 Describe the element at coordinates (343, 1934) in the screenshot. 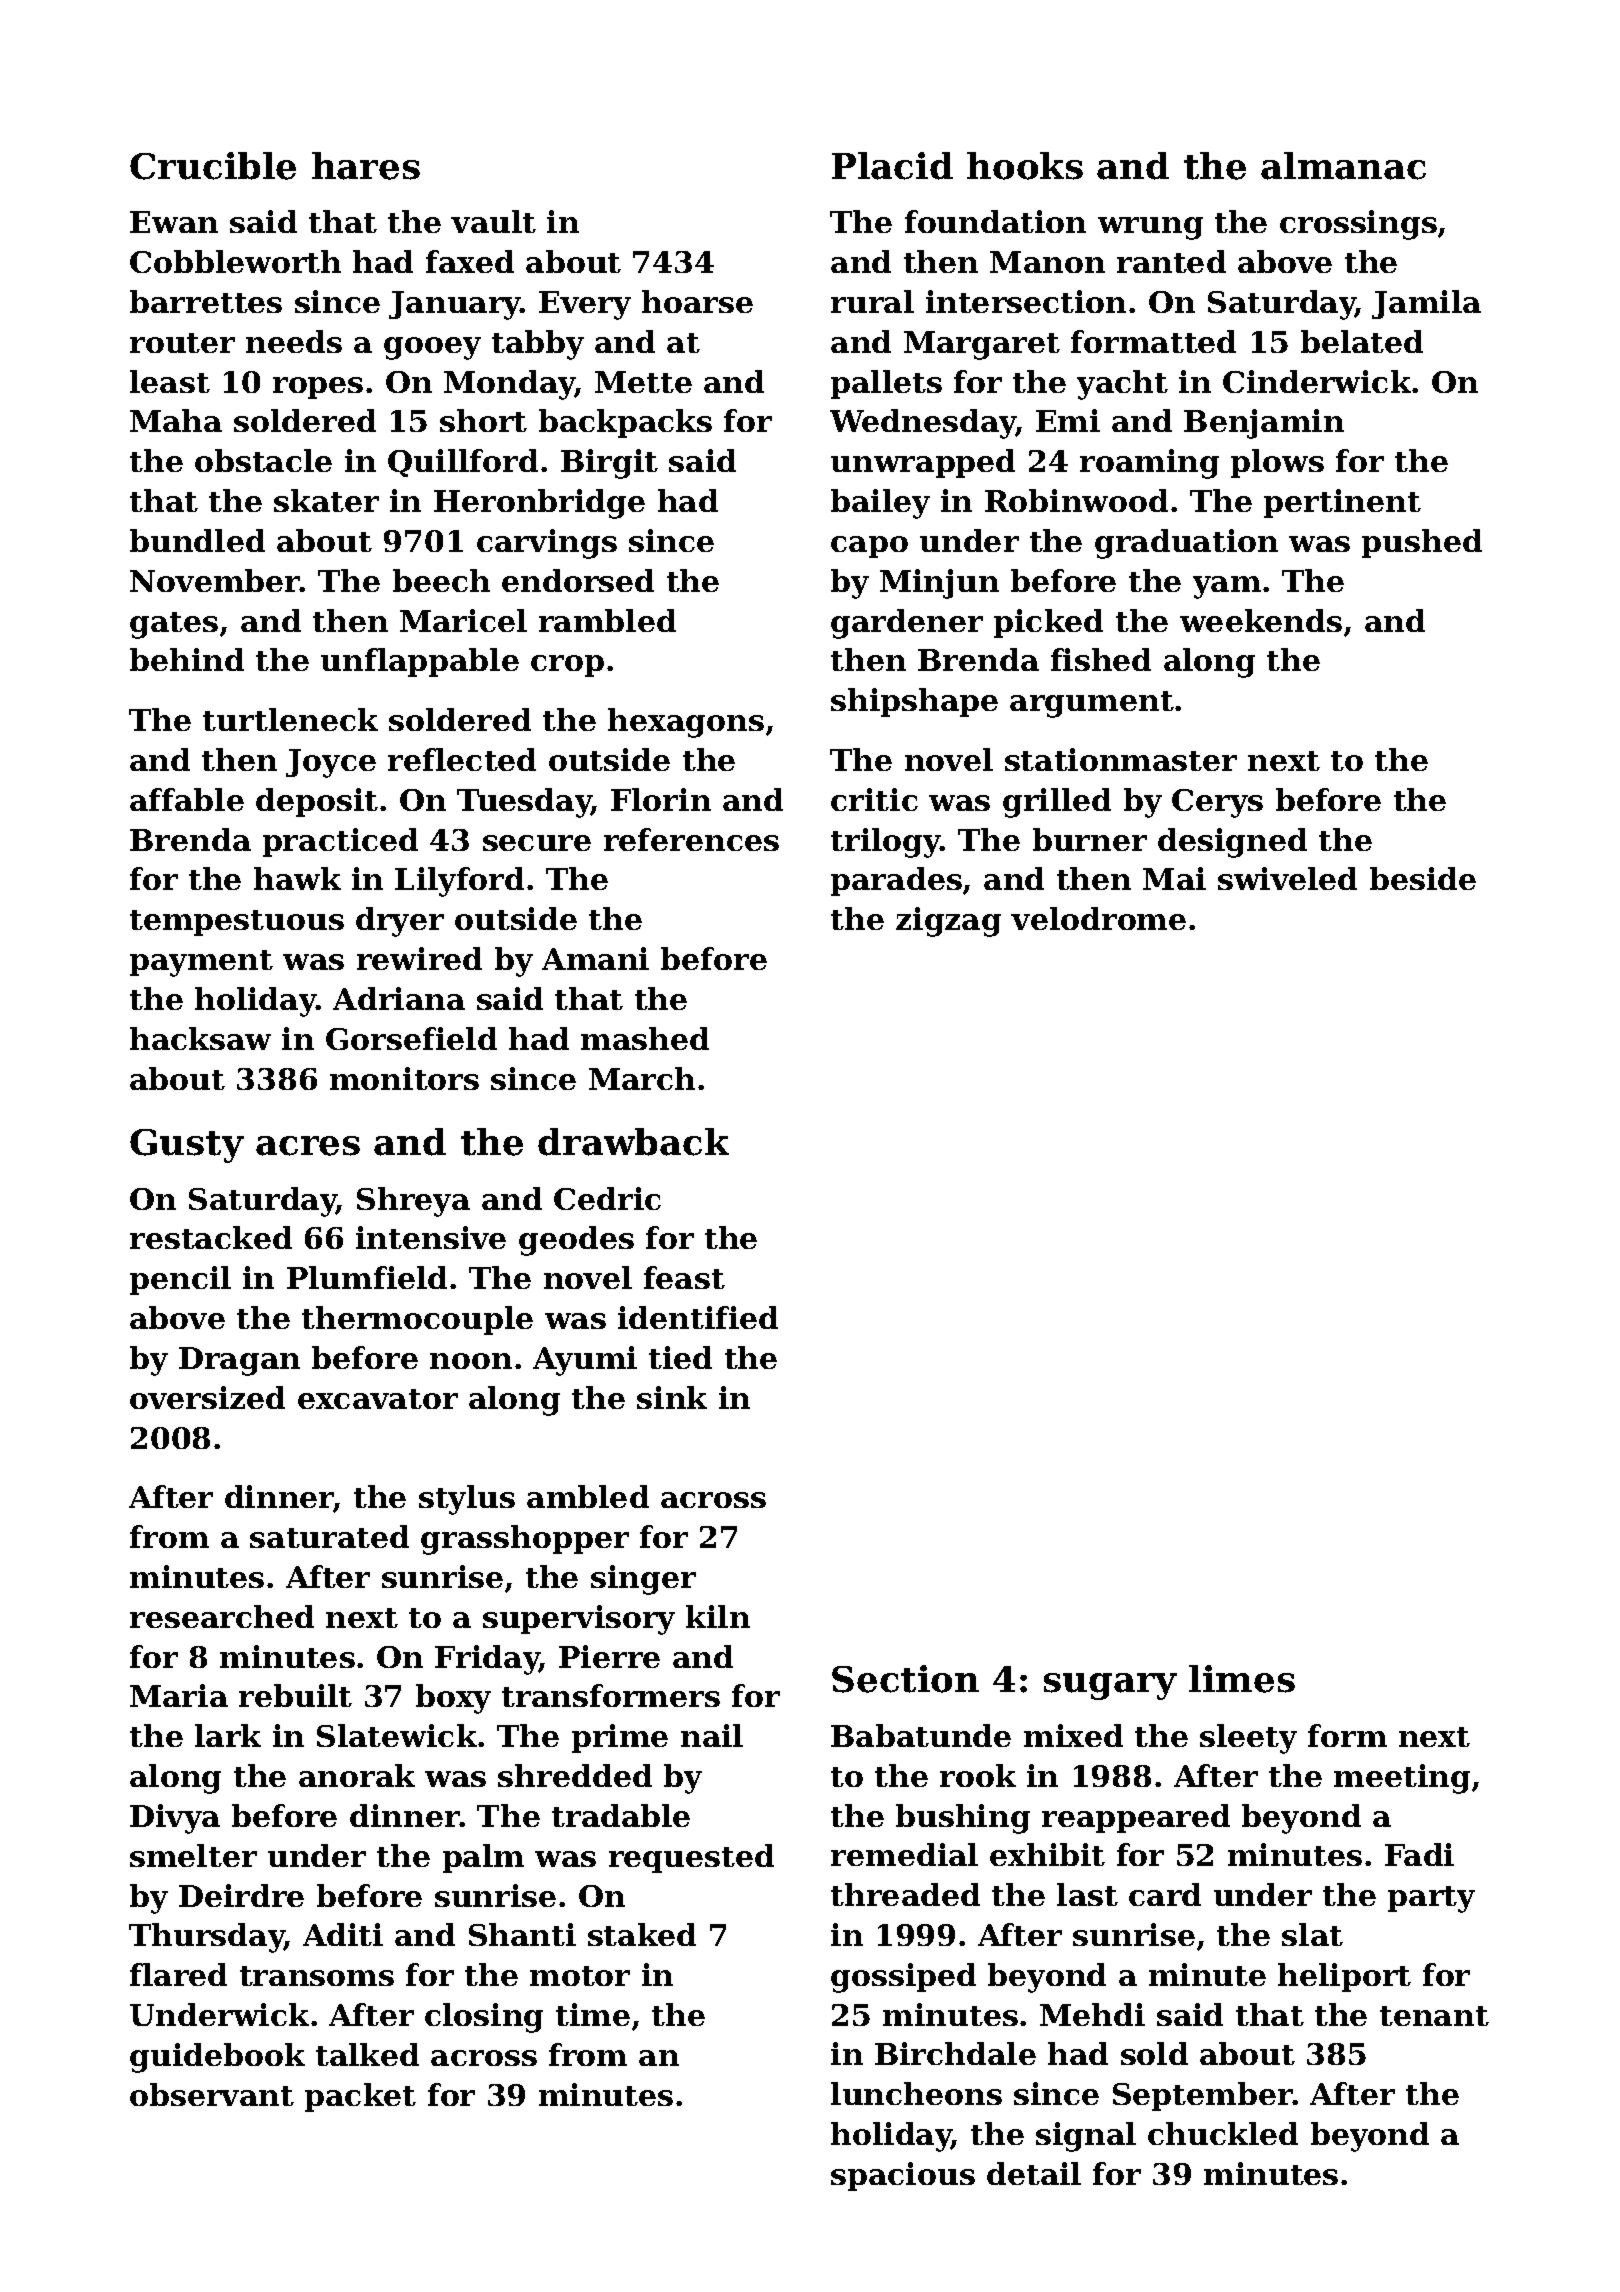

I see `Aditi` at that location.
